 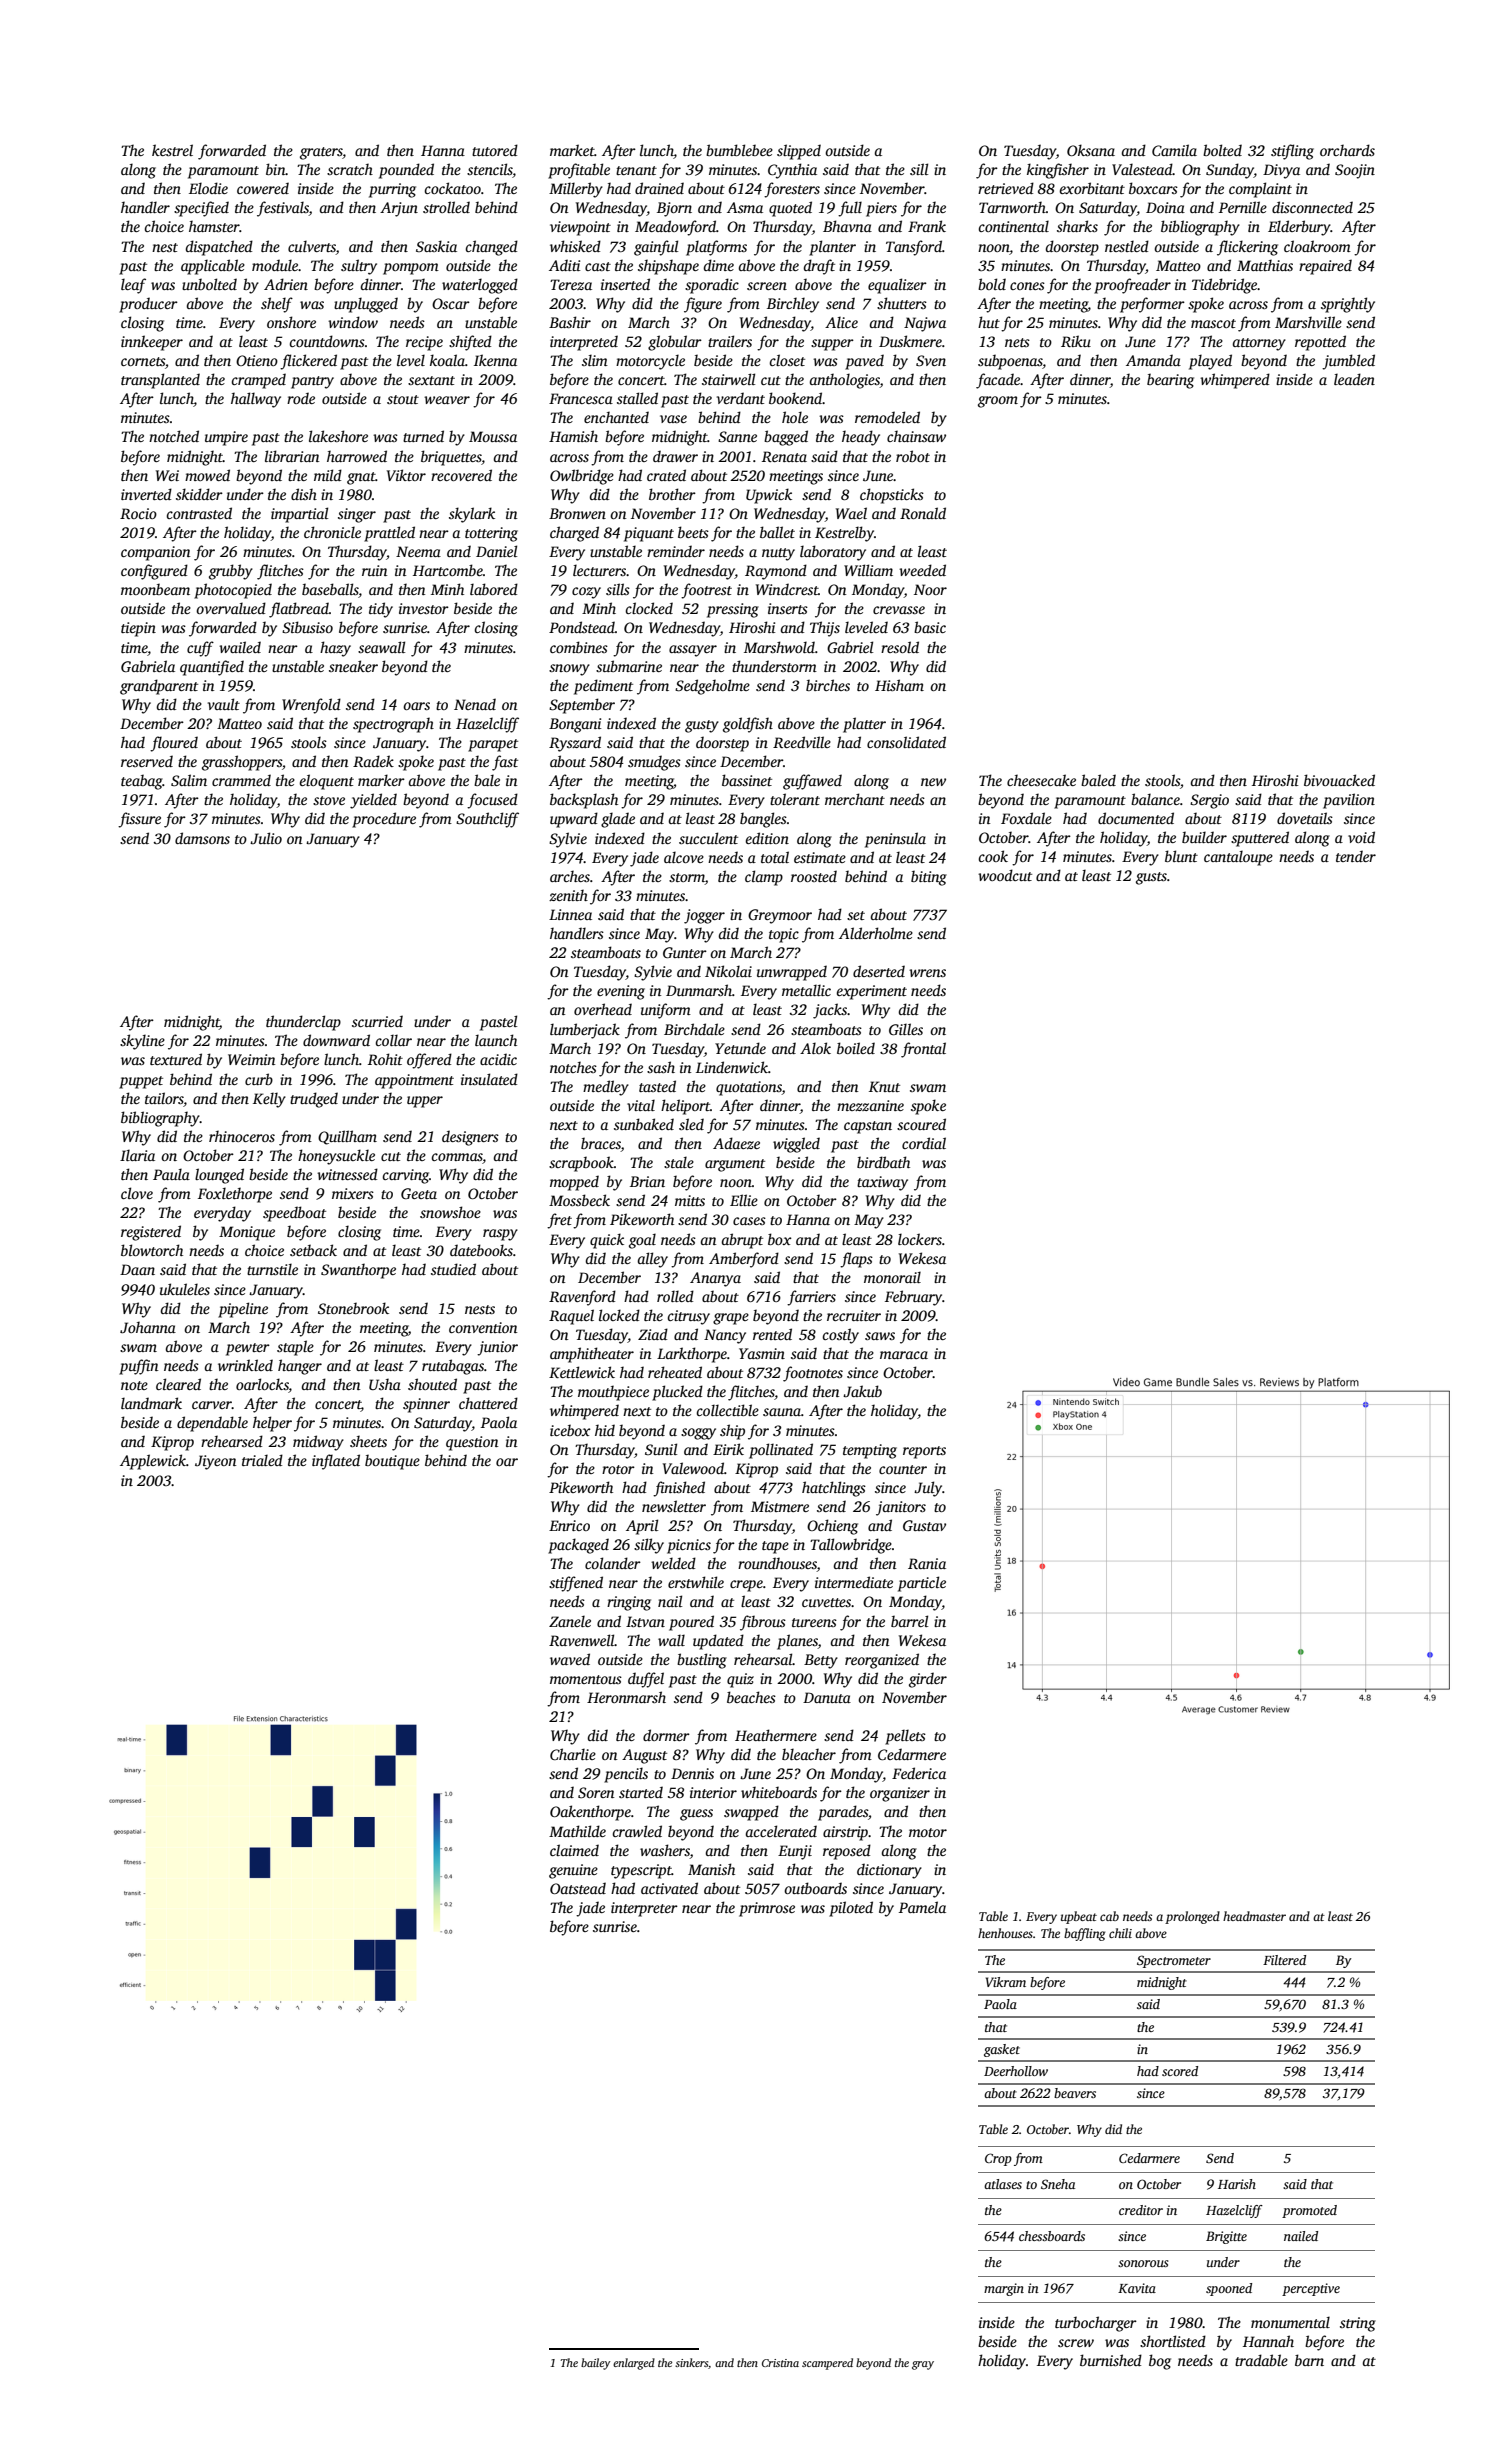 What do you see at coordinates (827, 2364) in the screenshot?
I see `scampered` at bounding box center [827, 2364].
